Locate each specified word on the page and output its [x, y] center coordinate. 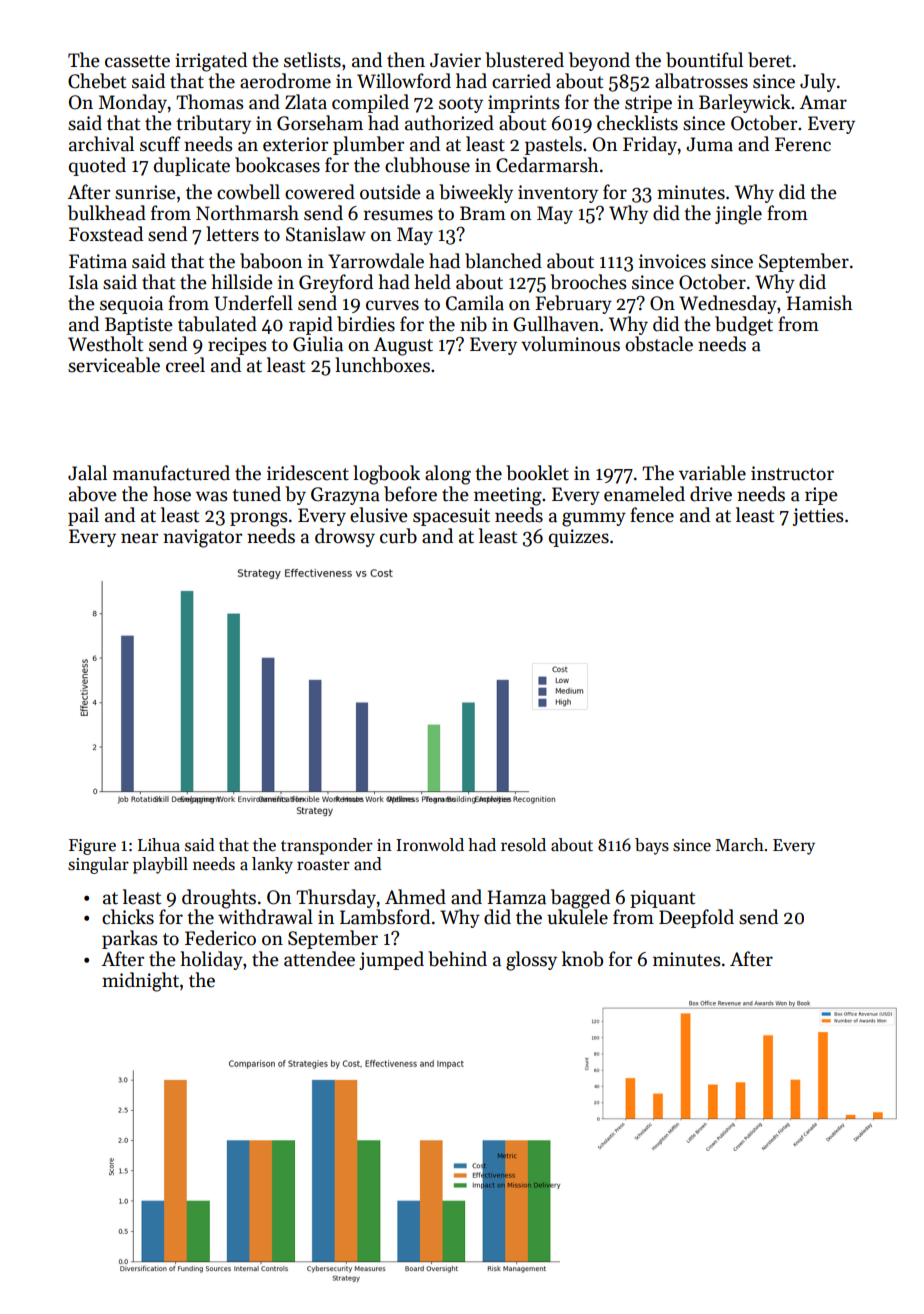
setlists [312, 60]
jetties [818, 517]
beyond [599, 61]
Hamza [516, 897]
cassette [137, 61]
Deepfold [696, 918]
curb [398, 536]
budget [744, 326]
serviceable [114, 365]
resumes [398, 215]
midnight [140, 982]
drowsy [345, 537]
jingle [738, 215]
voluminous [570, 344]
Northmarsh [247, 213]
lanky [272, 865]
